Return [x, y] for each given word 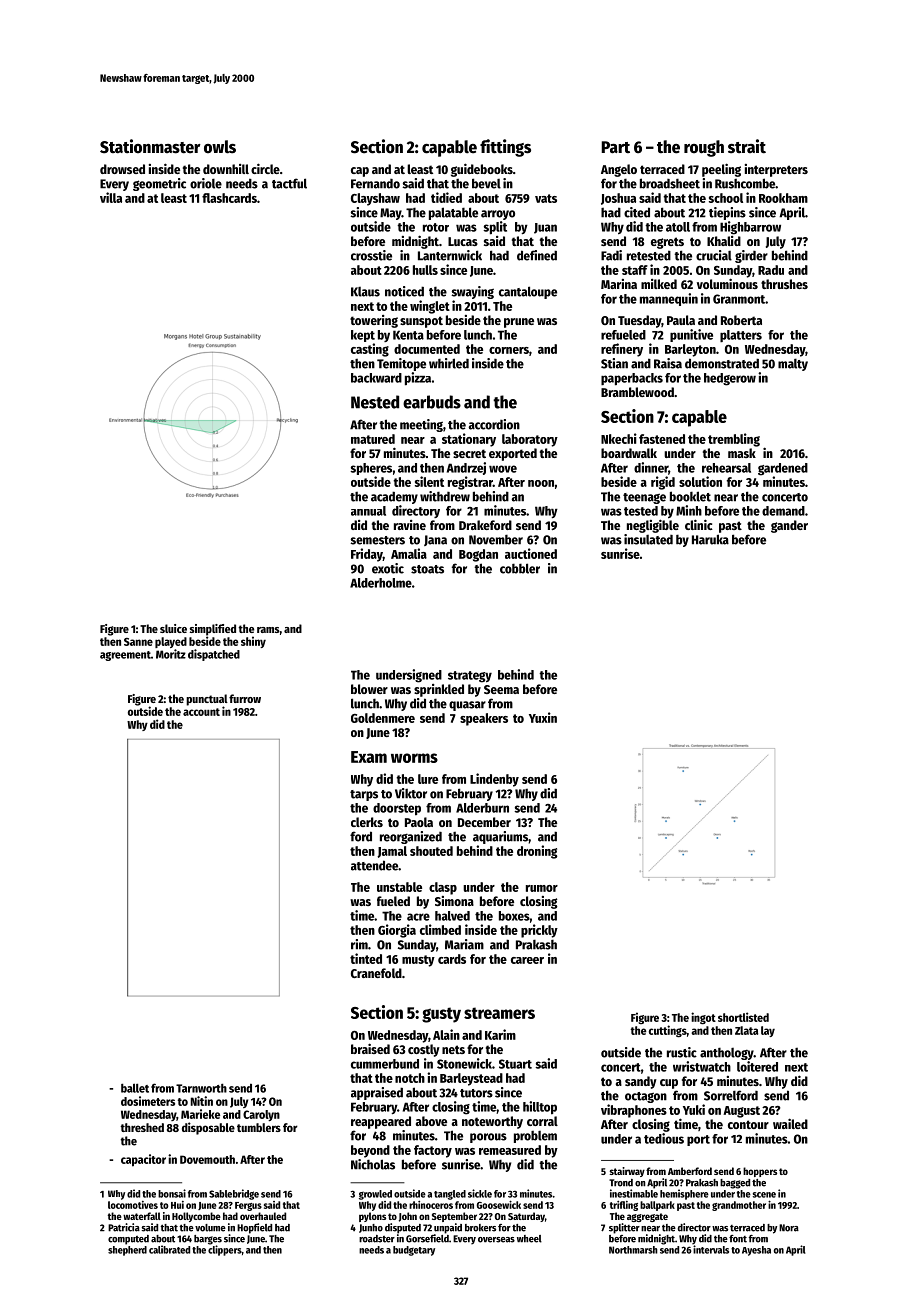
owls [220, 147]
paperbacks [632, 379]
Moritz [171, 654]
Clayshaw [375, 199]
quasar [467, 706]
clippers [225, 1250]
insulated [648, 539]
